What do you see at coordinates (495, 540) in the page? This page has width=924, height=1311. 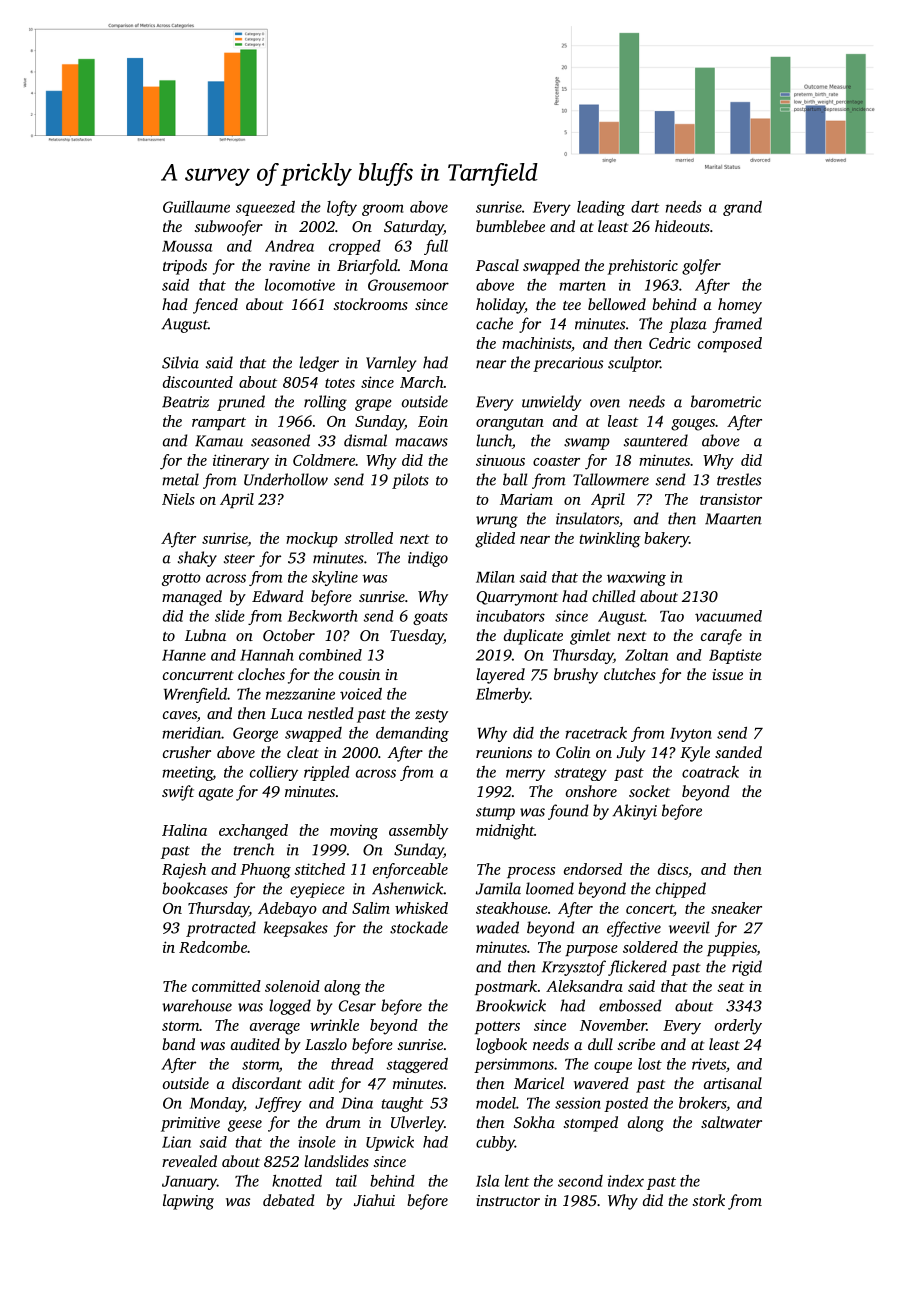 I see `glided` at bounding box center [495, 540].
